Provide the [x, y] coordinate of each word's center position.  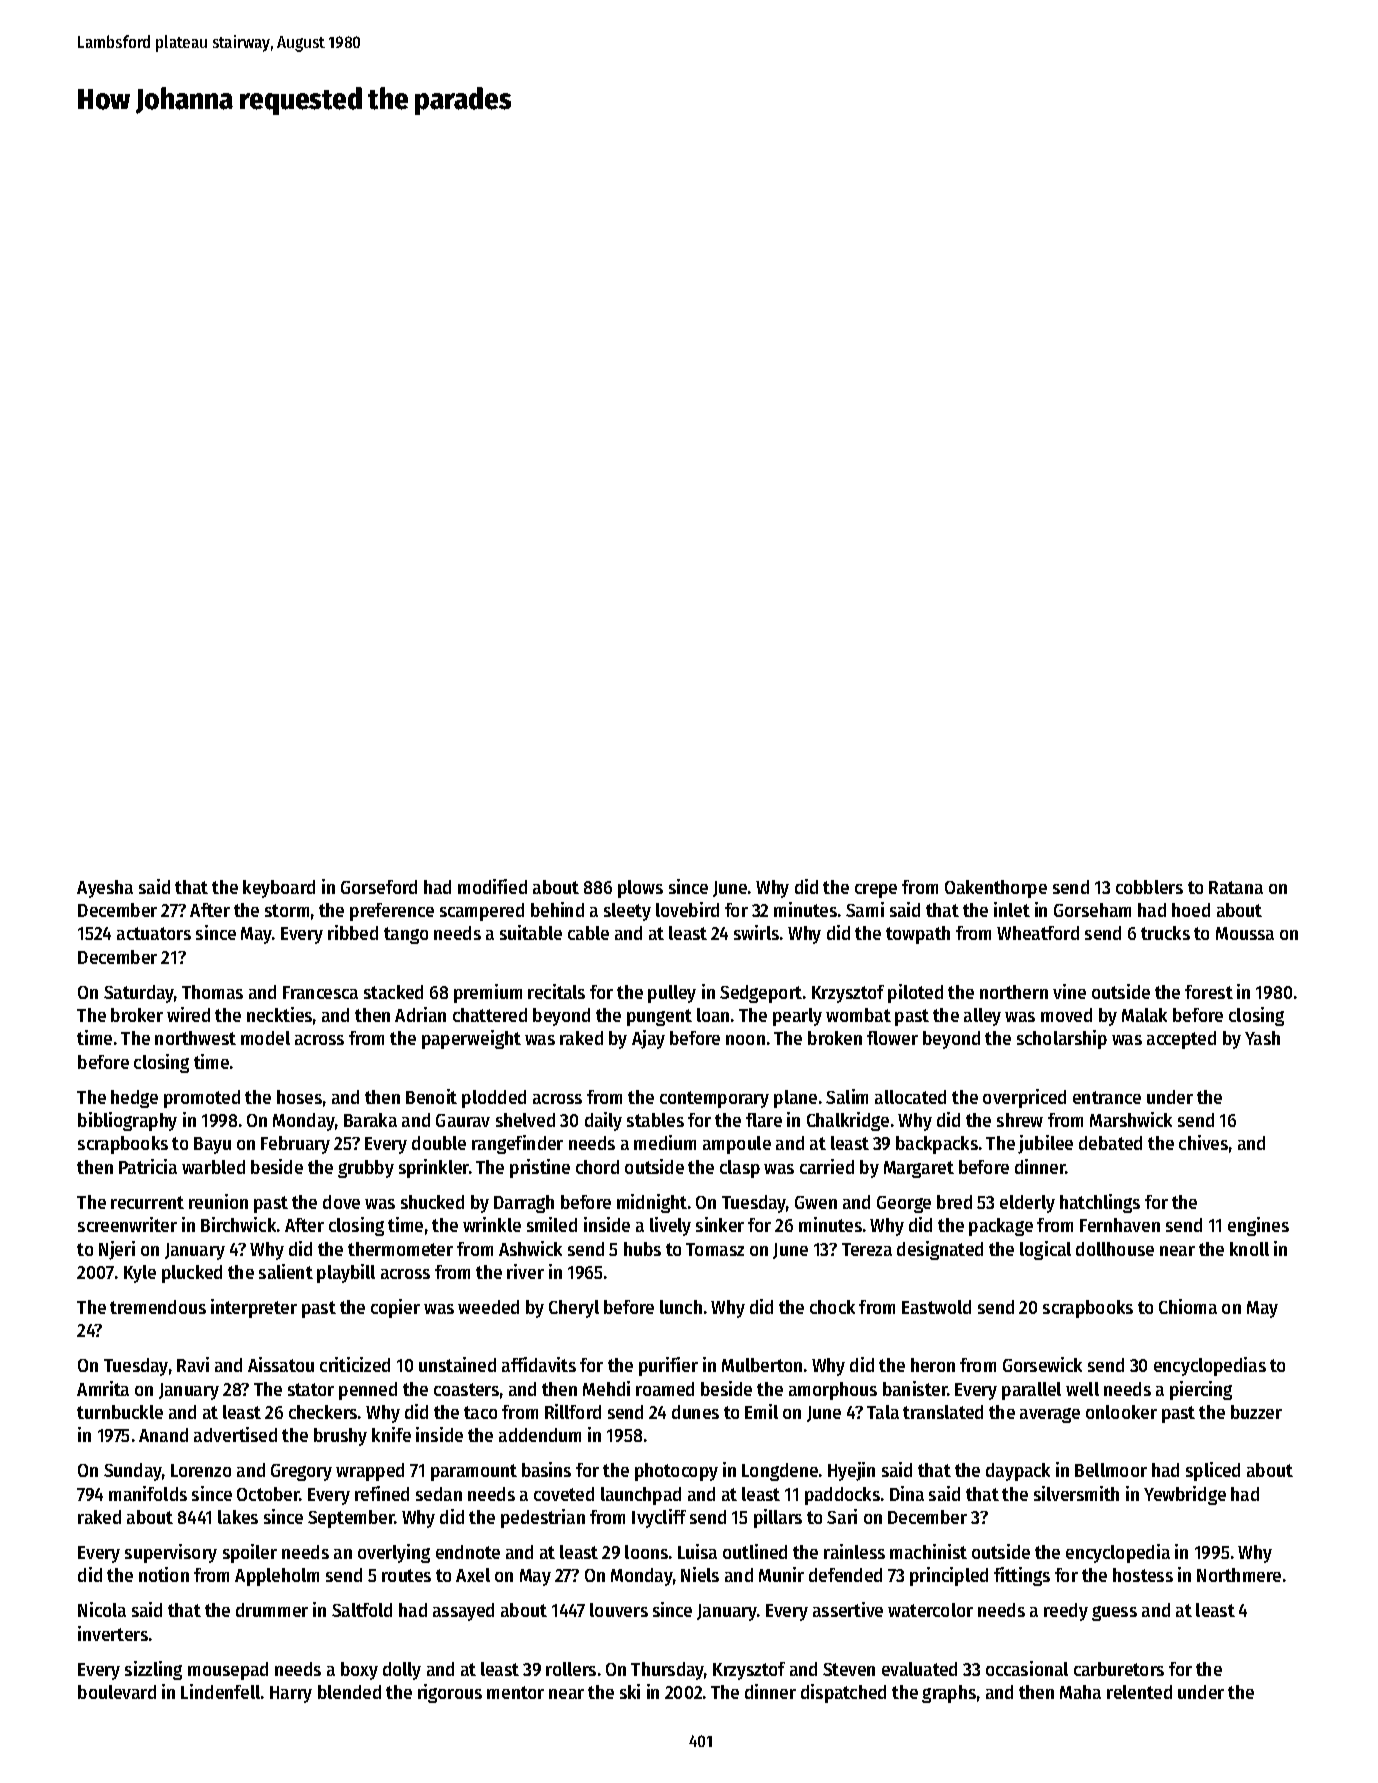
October [268, 1494]
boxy [359, 1671]
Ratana [1236, 887]
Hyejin [851, 1471]
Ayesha [105, 889]
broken [835, 1038]
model [265, 1038]
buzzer [1256, 1412]
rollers [571, 1669]
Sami [865, 909]
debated [1110, 1143]
